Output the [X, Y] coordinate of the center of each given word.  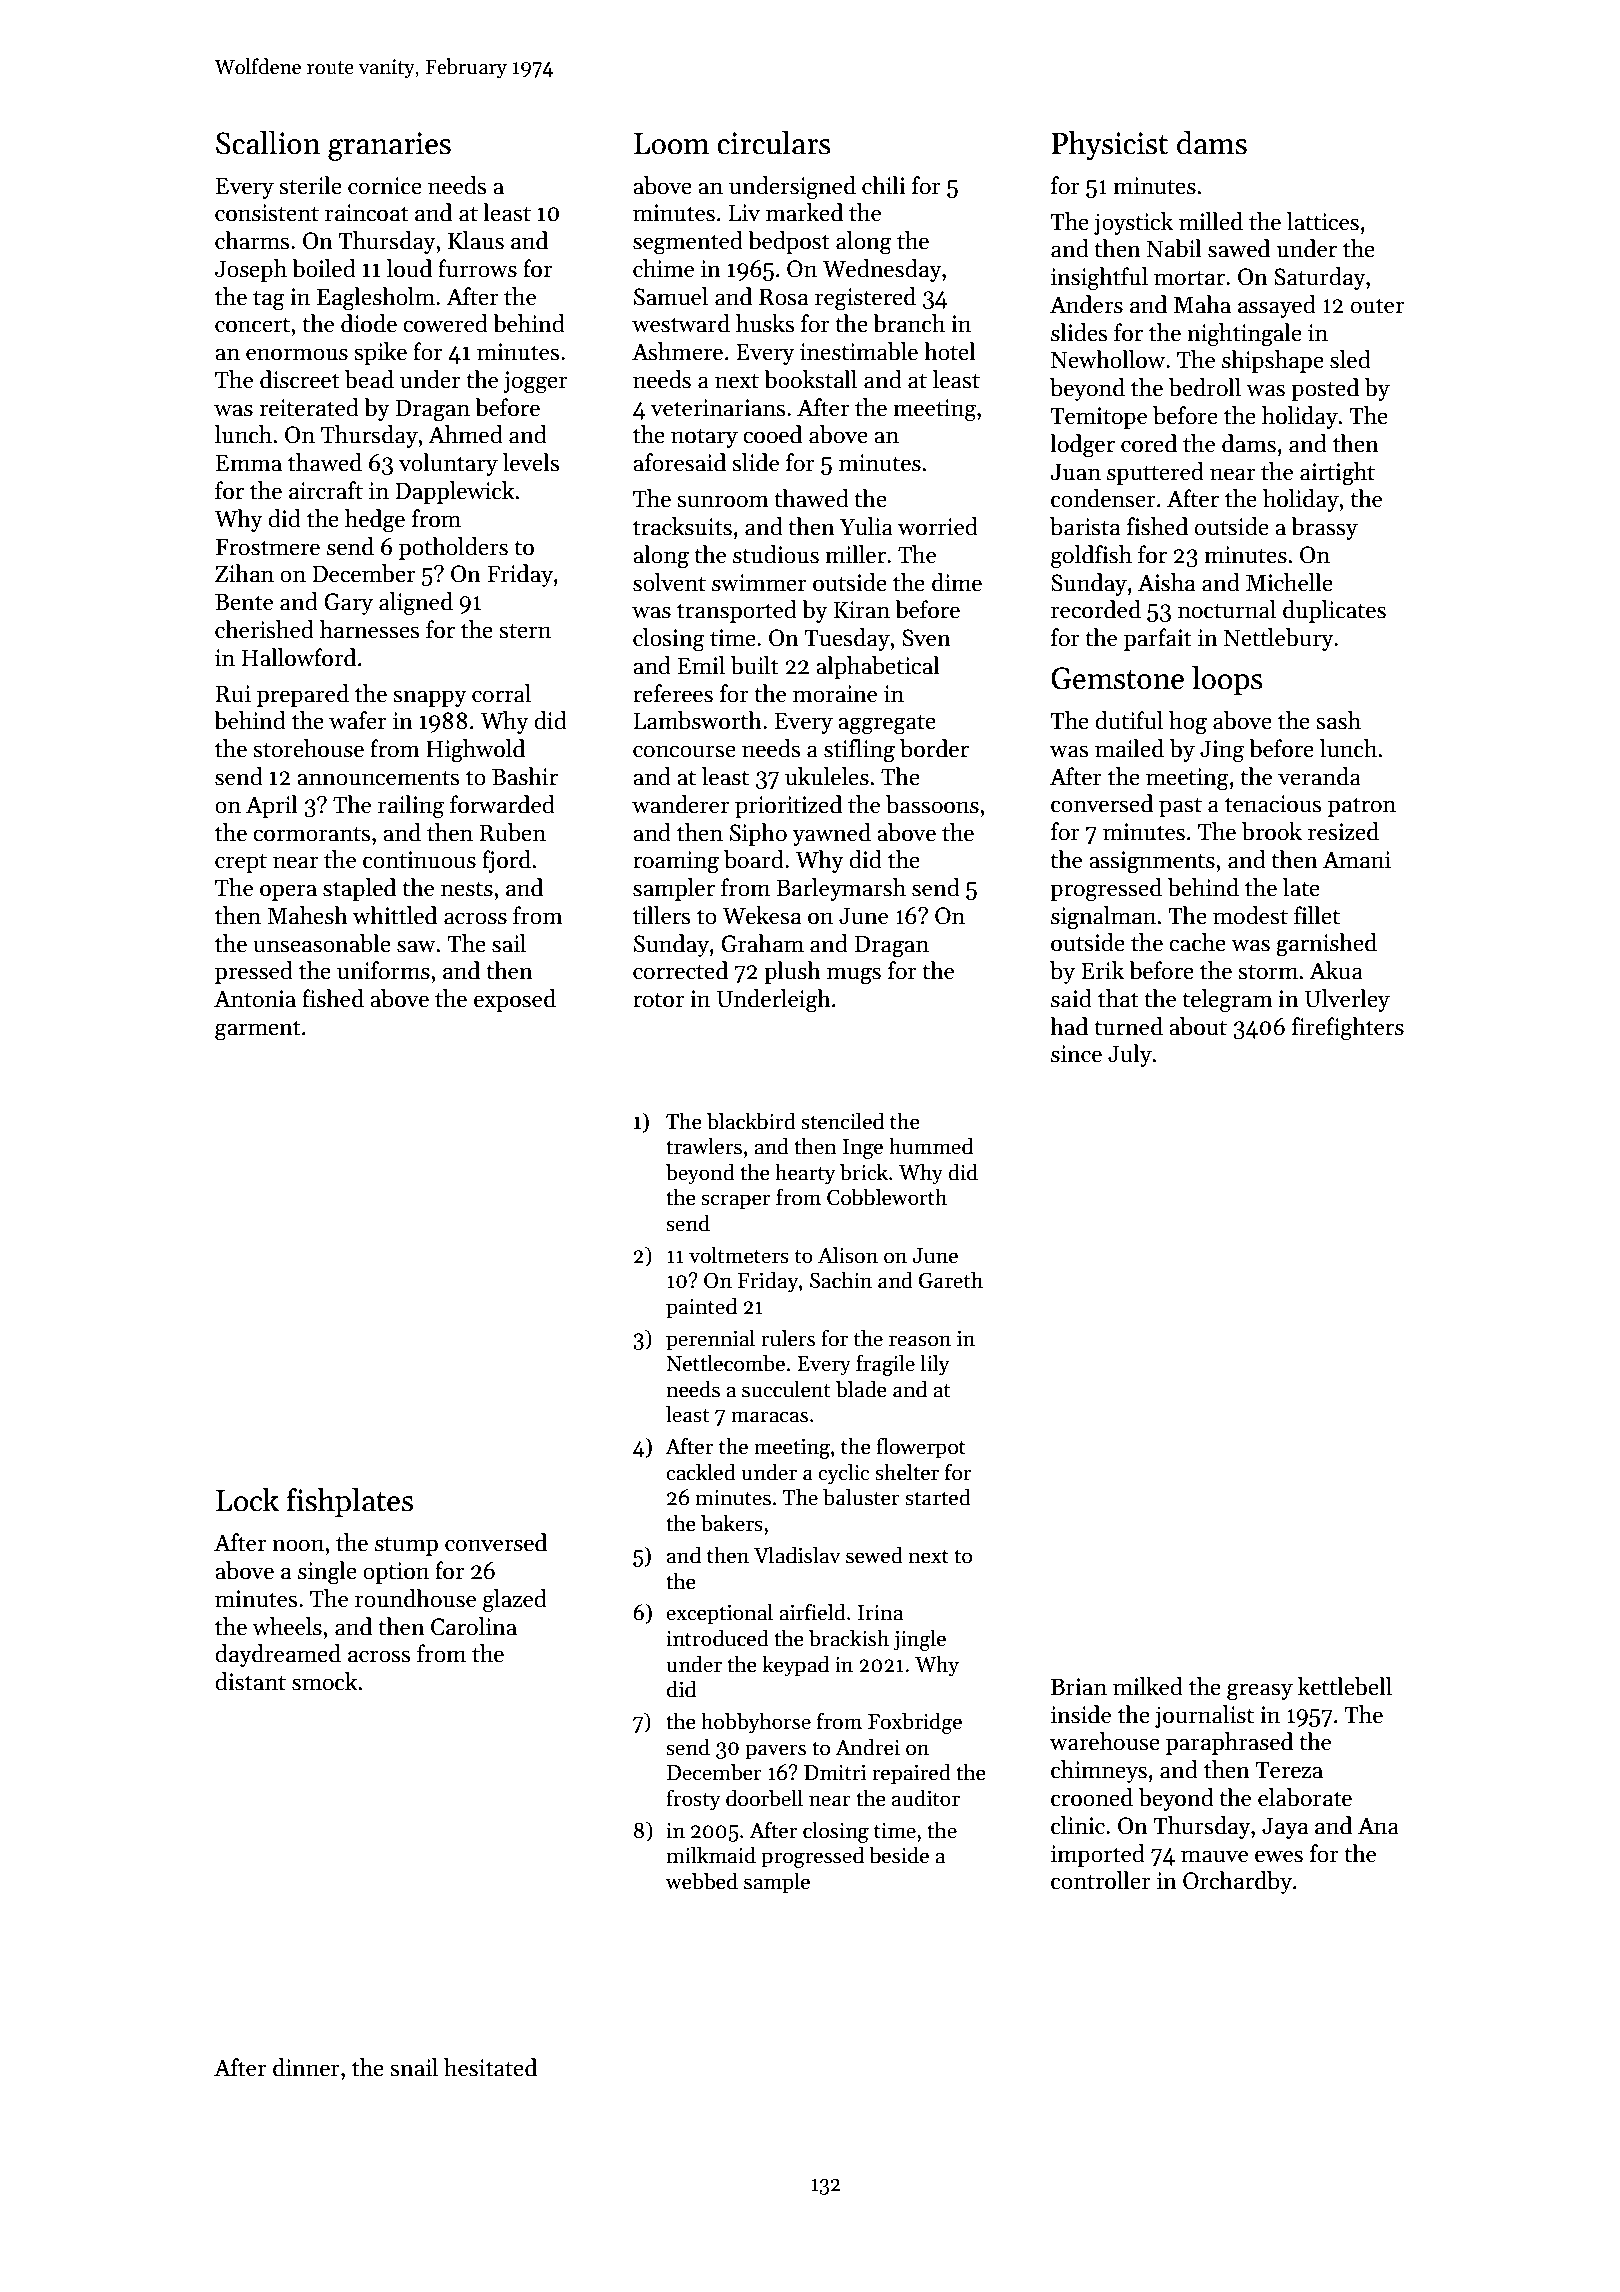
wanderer [680, 804]
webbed [701, 1881]
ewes [1279, 1856]
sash [1338, 720]
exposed [515, 1000]
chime [663, 268]
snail [414, 2067]
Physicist [1109, 146]
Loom [671, 144]
